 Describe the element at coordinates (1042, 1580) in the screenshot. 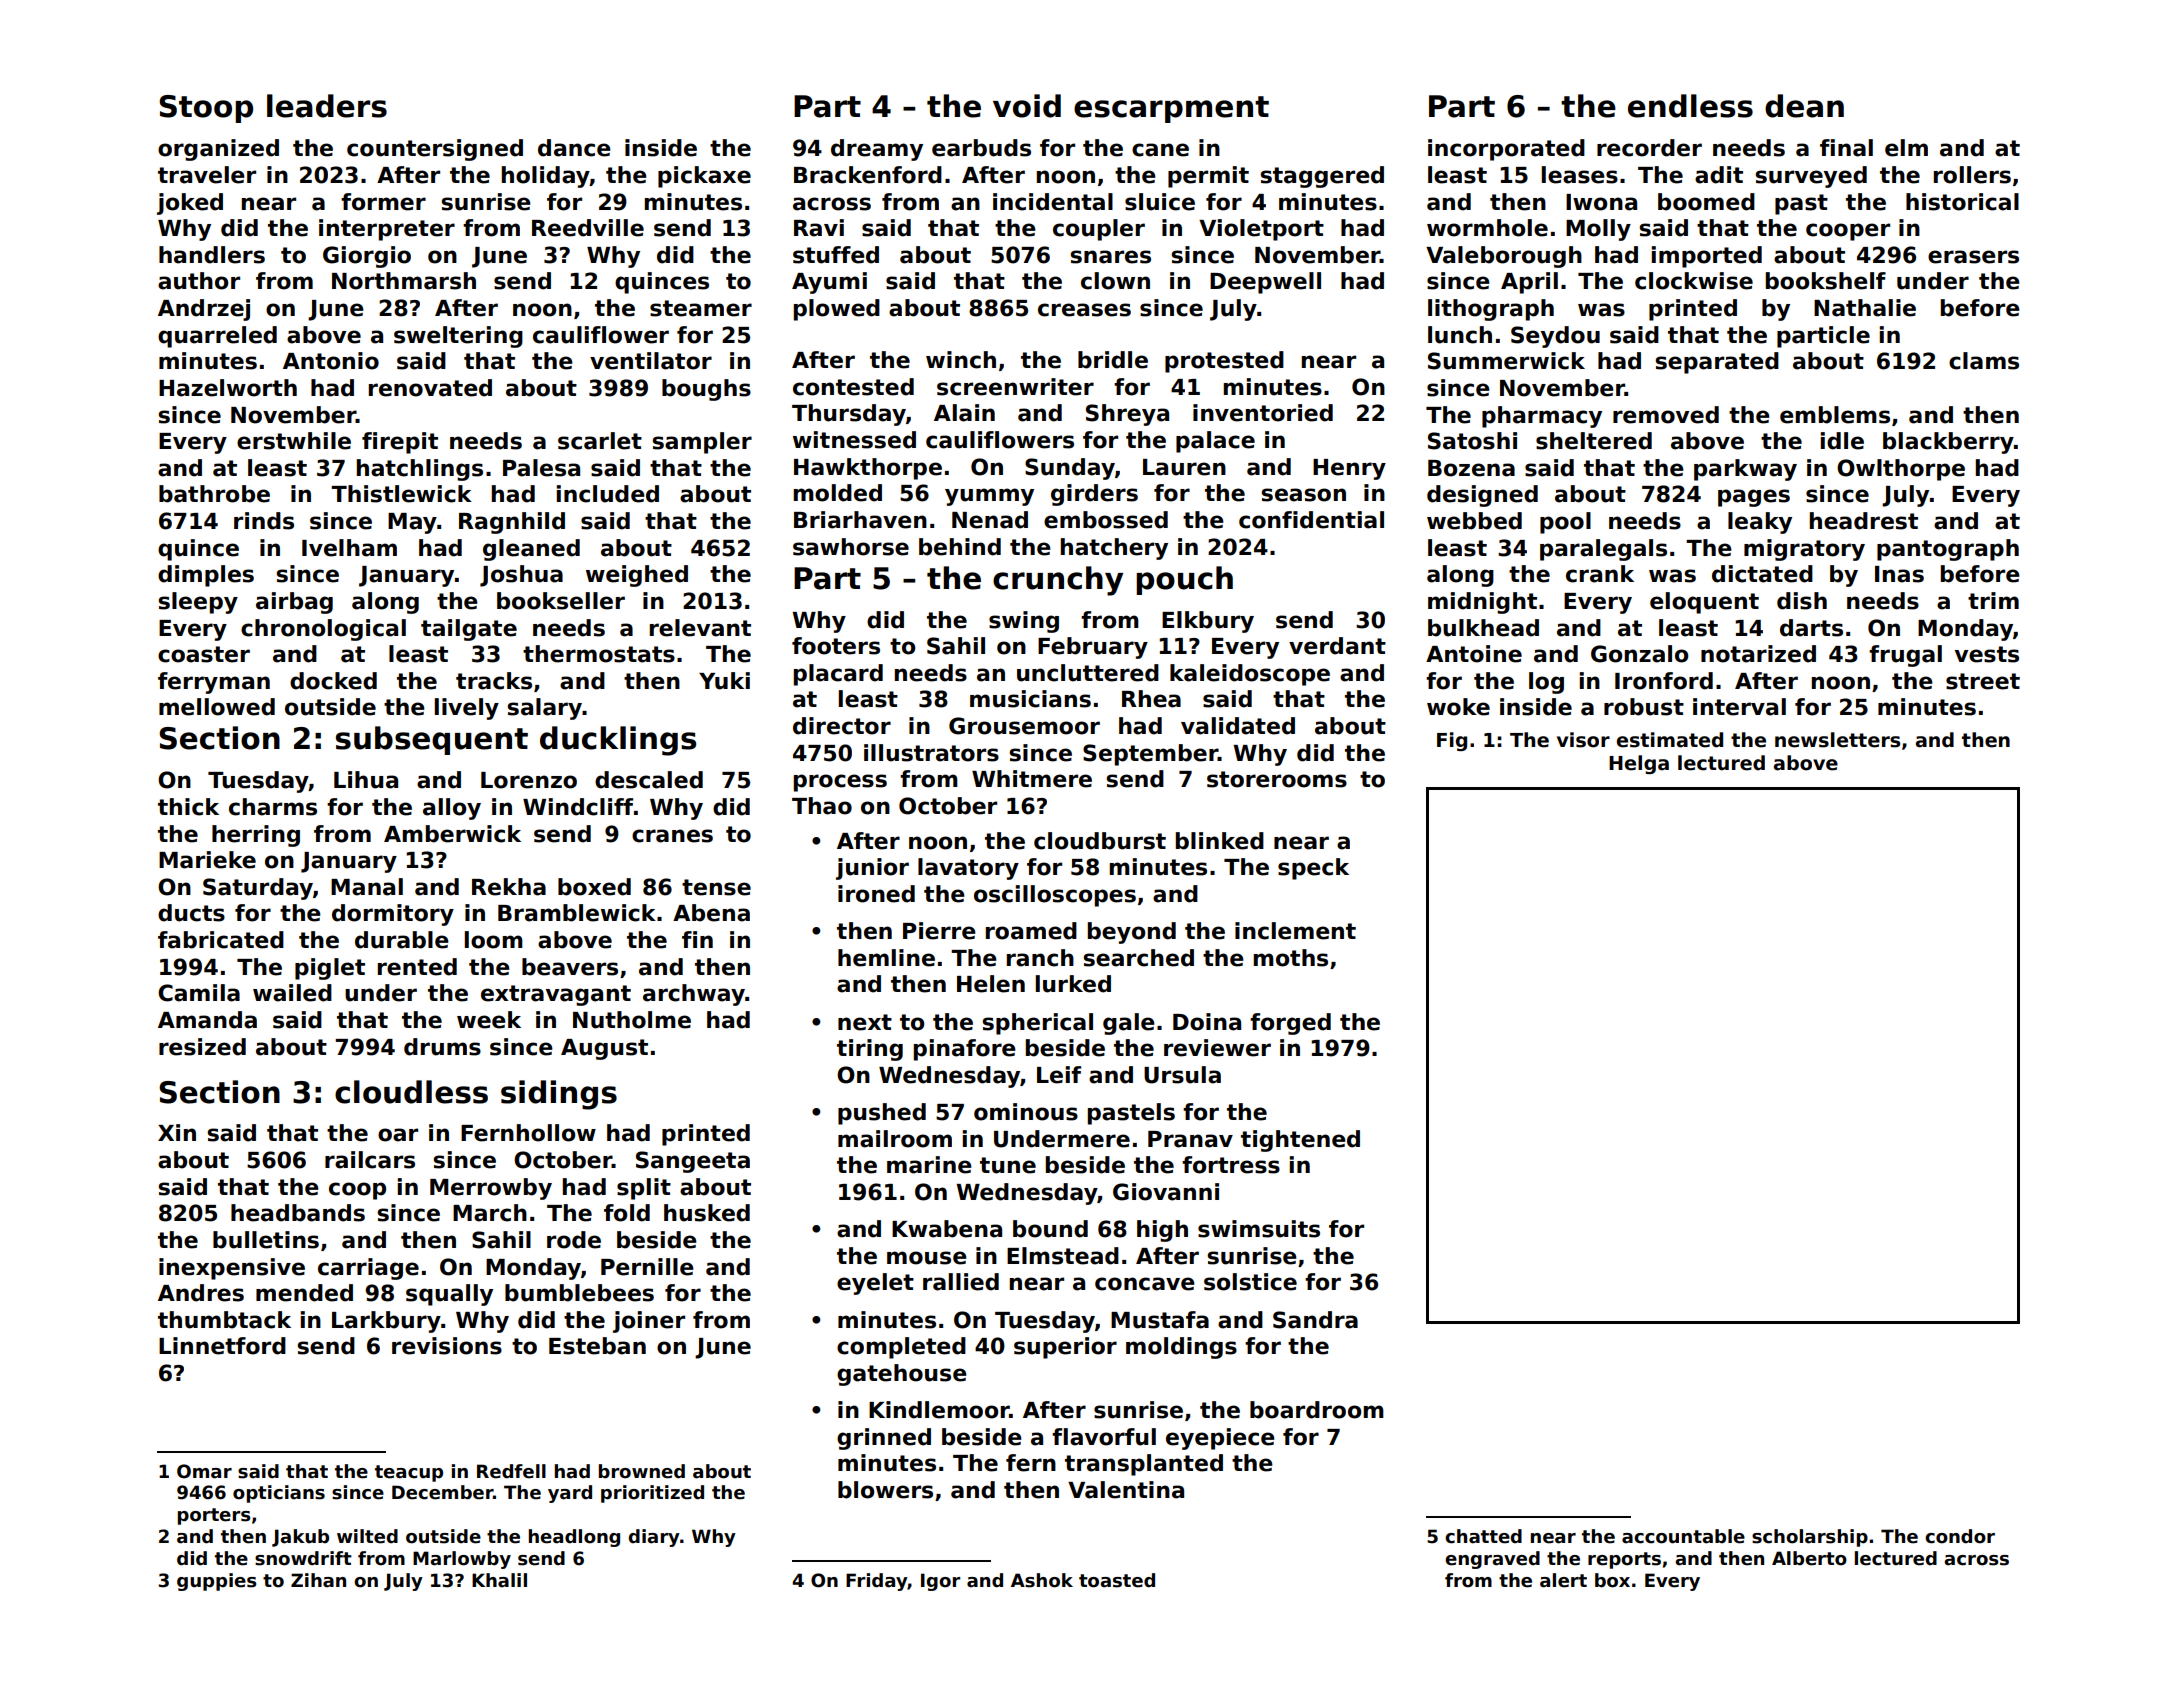

I see `Ashok` at that location.
